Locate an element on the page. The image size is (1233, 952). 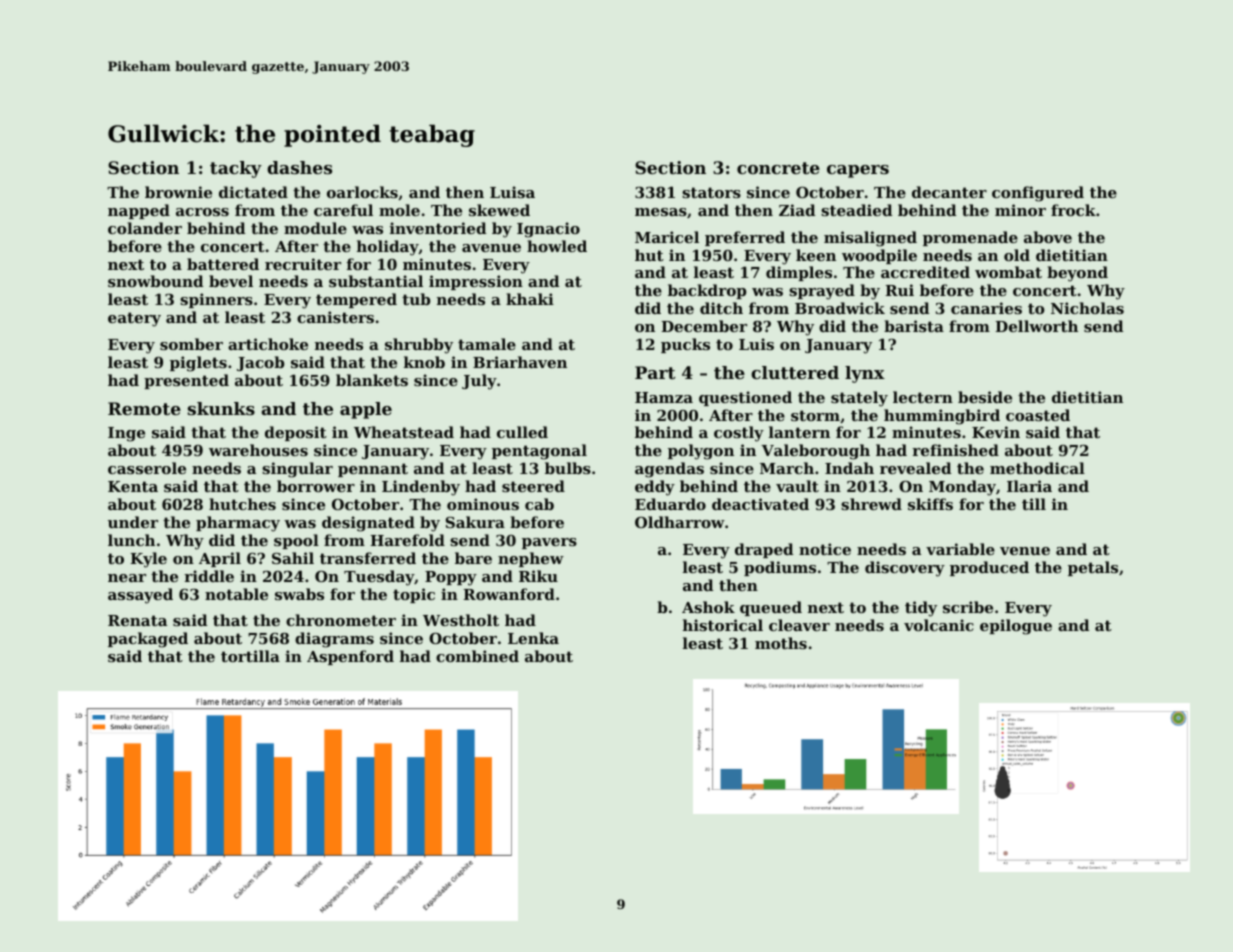
eddy is located at coordinates (655, 488).
